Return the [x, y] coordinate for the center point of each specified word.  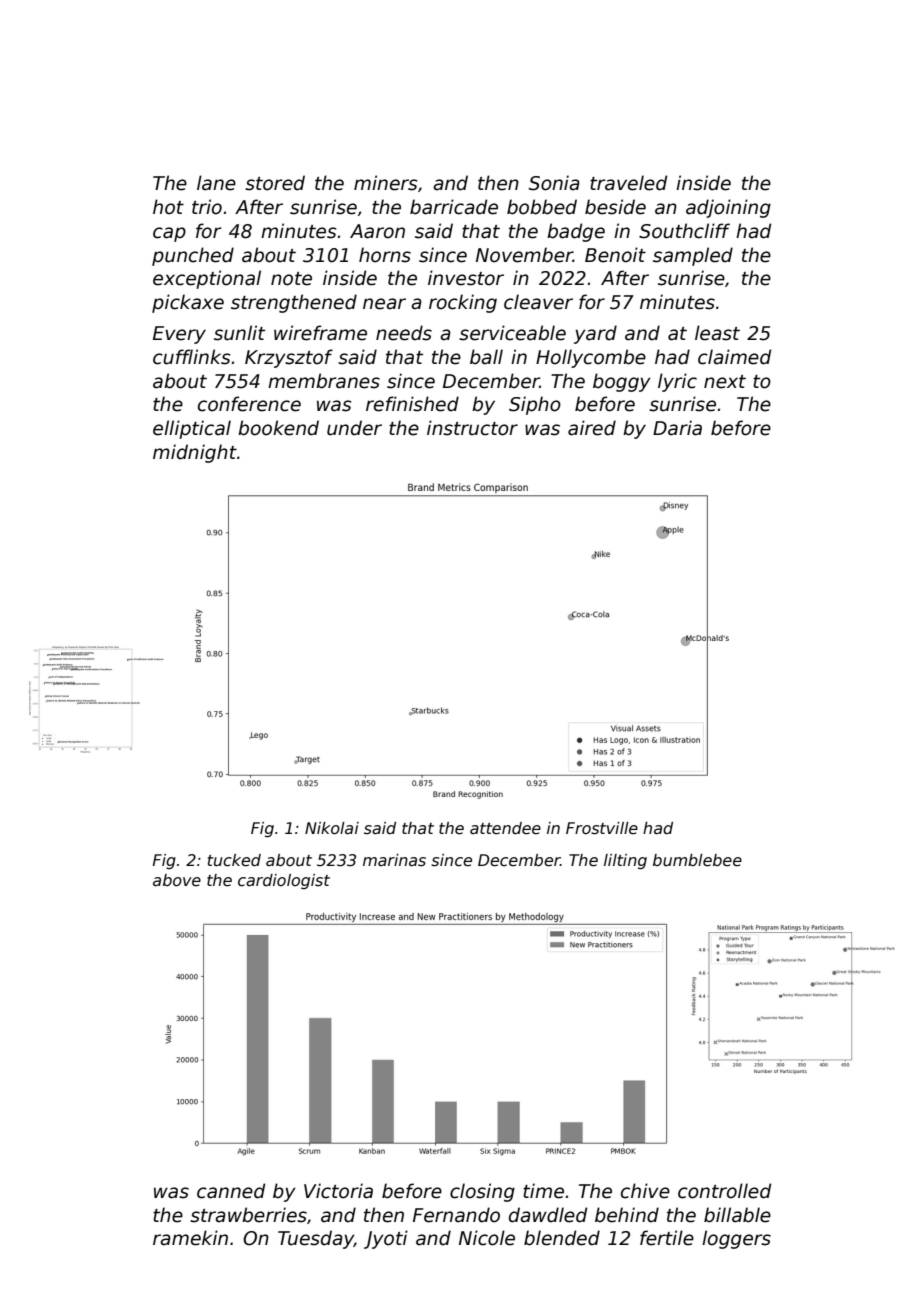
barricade [454, 207]
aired [592, 428]
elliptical [192, 429]
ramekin [190, 1238]
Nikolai [332, 828]
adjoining [728, 208]
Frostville [602, 828]
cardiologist [284, 881]
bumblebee [697, 860]
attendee [505, 828]
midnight [195, 453]
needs [404, 333]
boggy [622, 382]
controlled [724, 1191]
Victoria [338, 1191]
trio [207, 207]
